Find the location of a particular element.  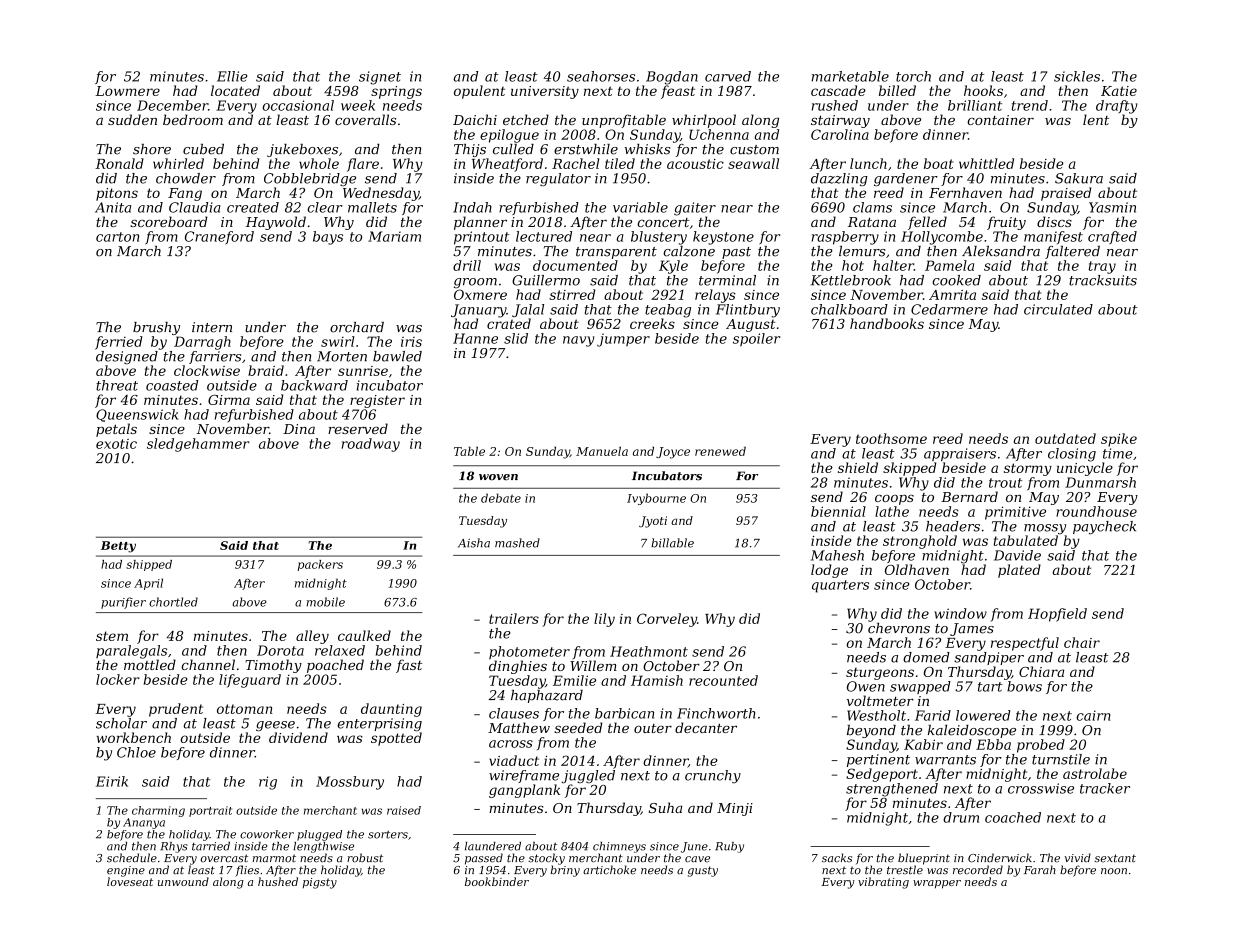

pigsty is located at coordinates (320, 883).
